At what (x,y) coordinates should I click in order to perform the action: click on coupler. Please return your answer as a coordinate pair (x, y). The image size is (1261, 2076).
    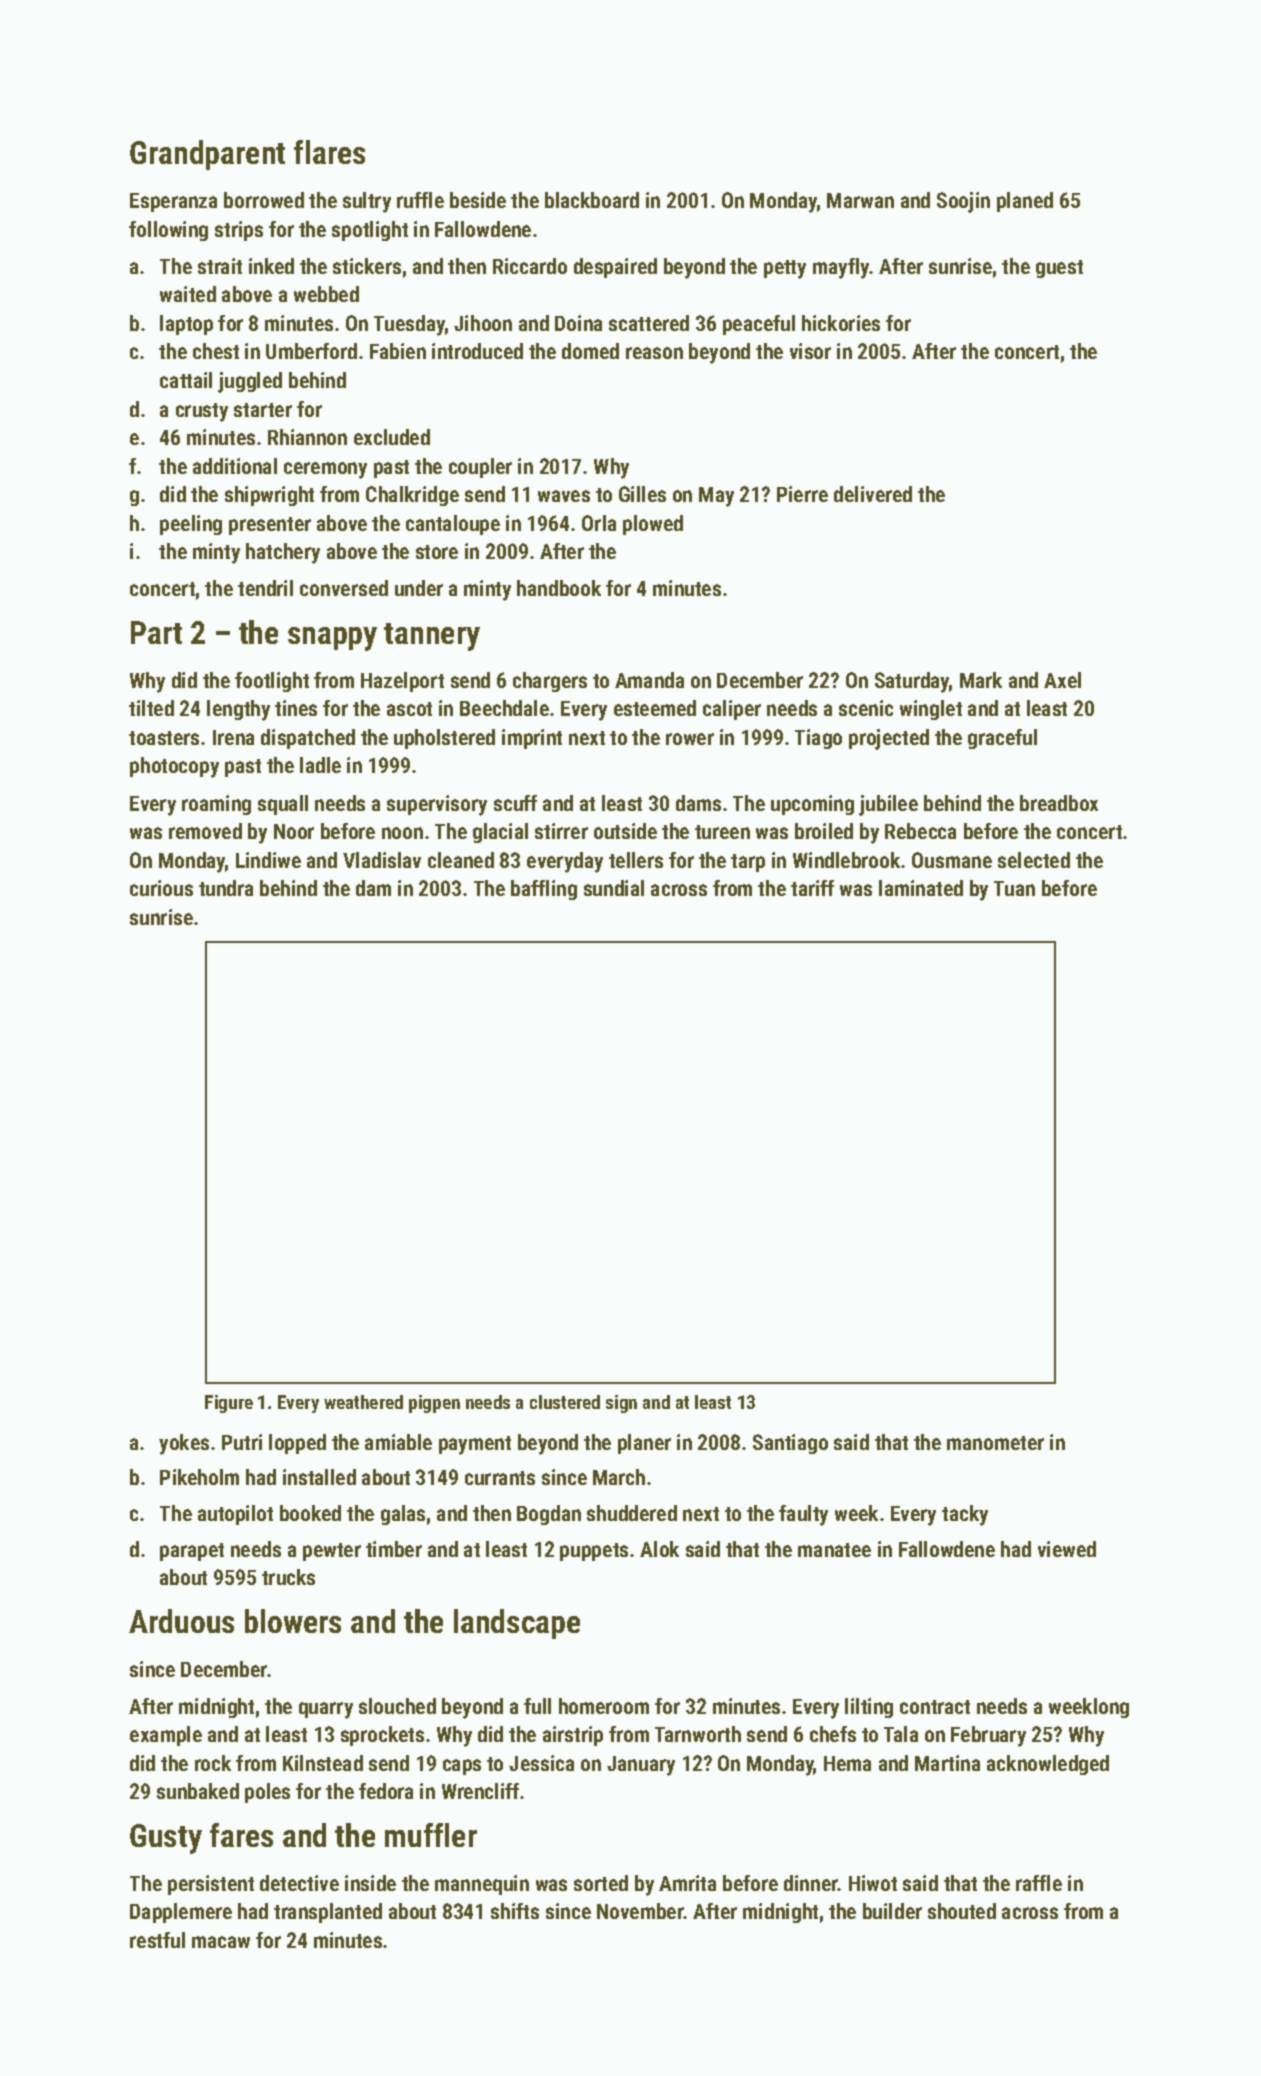
    Looking at the image, I should click on (480, 468).
